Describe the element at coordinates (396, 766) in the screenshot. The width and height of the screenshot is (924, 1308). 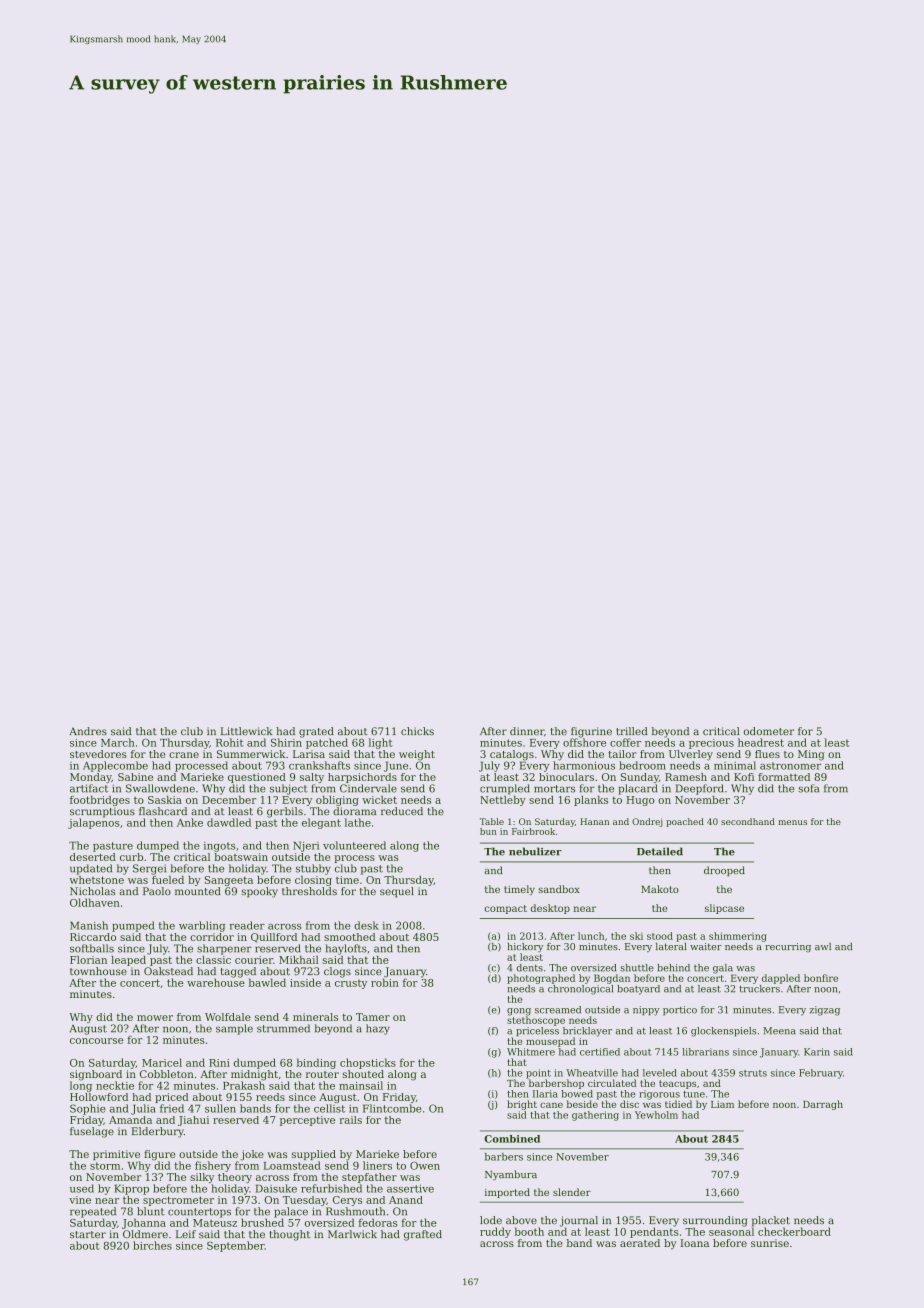
I see `June` at that location.
